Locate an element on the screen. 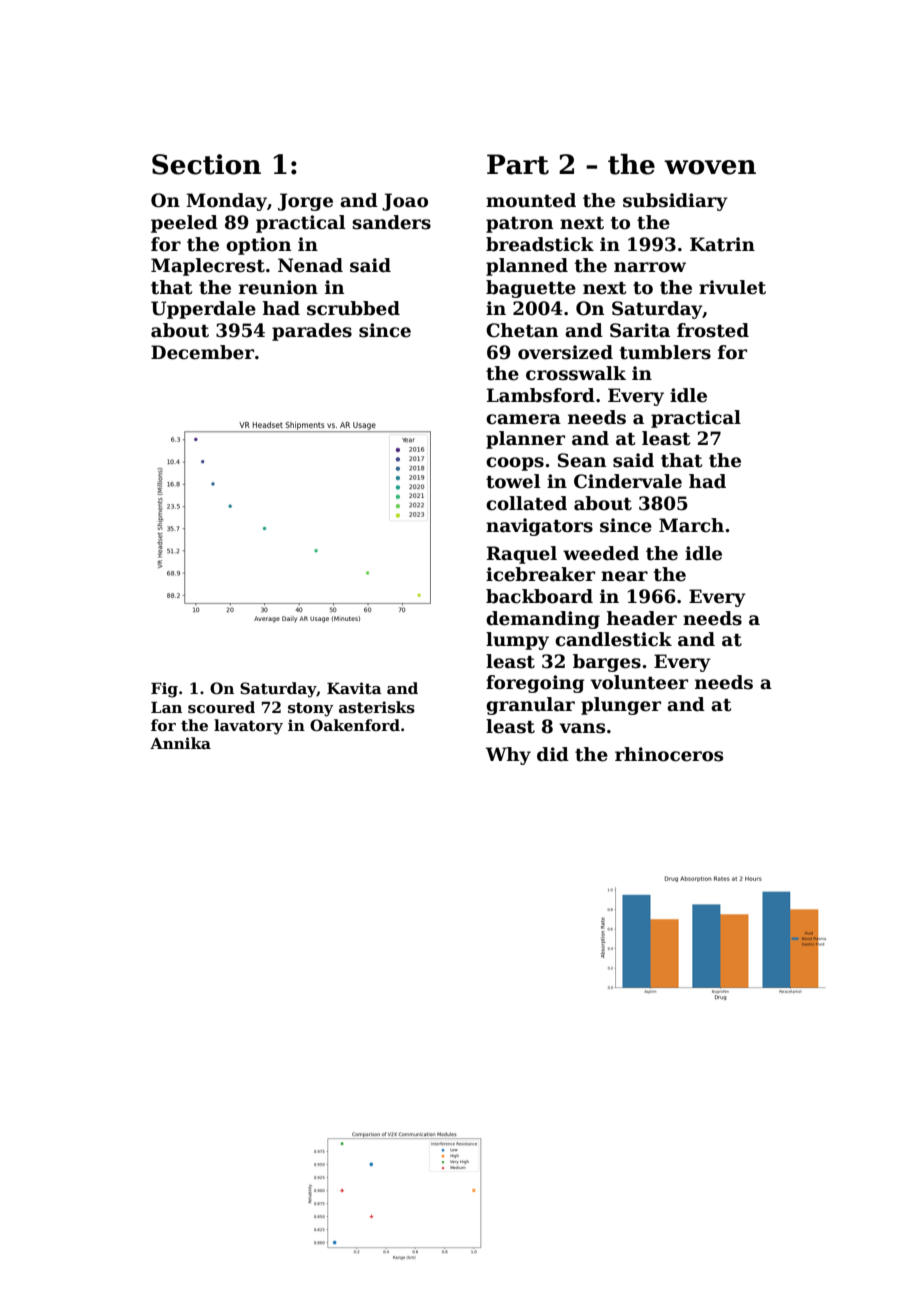  peeled is located at coordinates (184, 224).
